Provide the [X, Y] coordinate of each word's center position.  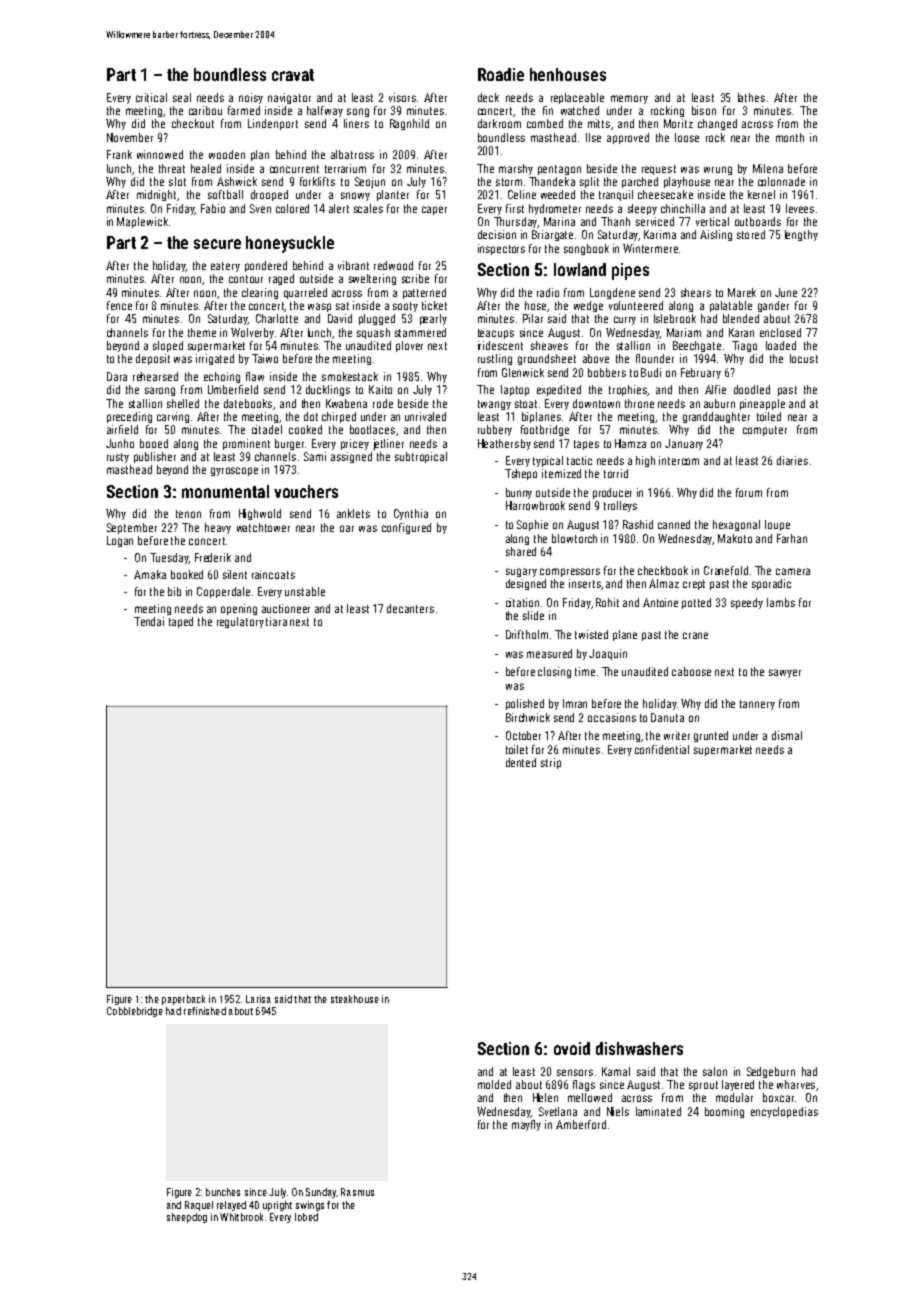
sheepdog [187, 1218]
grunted [711, 736]
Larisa [258, 999]
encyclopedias [784, 1112]
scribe [415, 278]
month [790, 137]
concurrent [294, 169]
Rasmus [357, 1192]
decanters [410, 608]
